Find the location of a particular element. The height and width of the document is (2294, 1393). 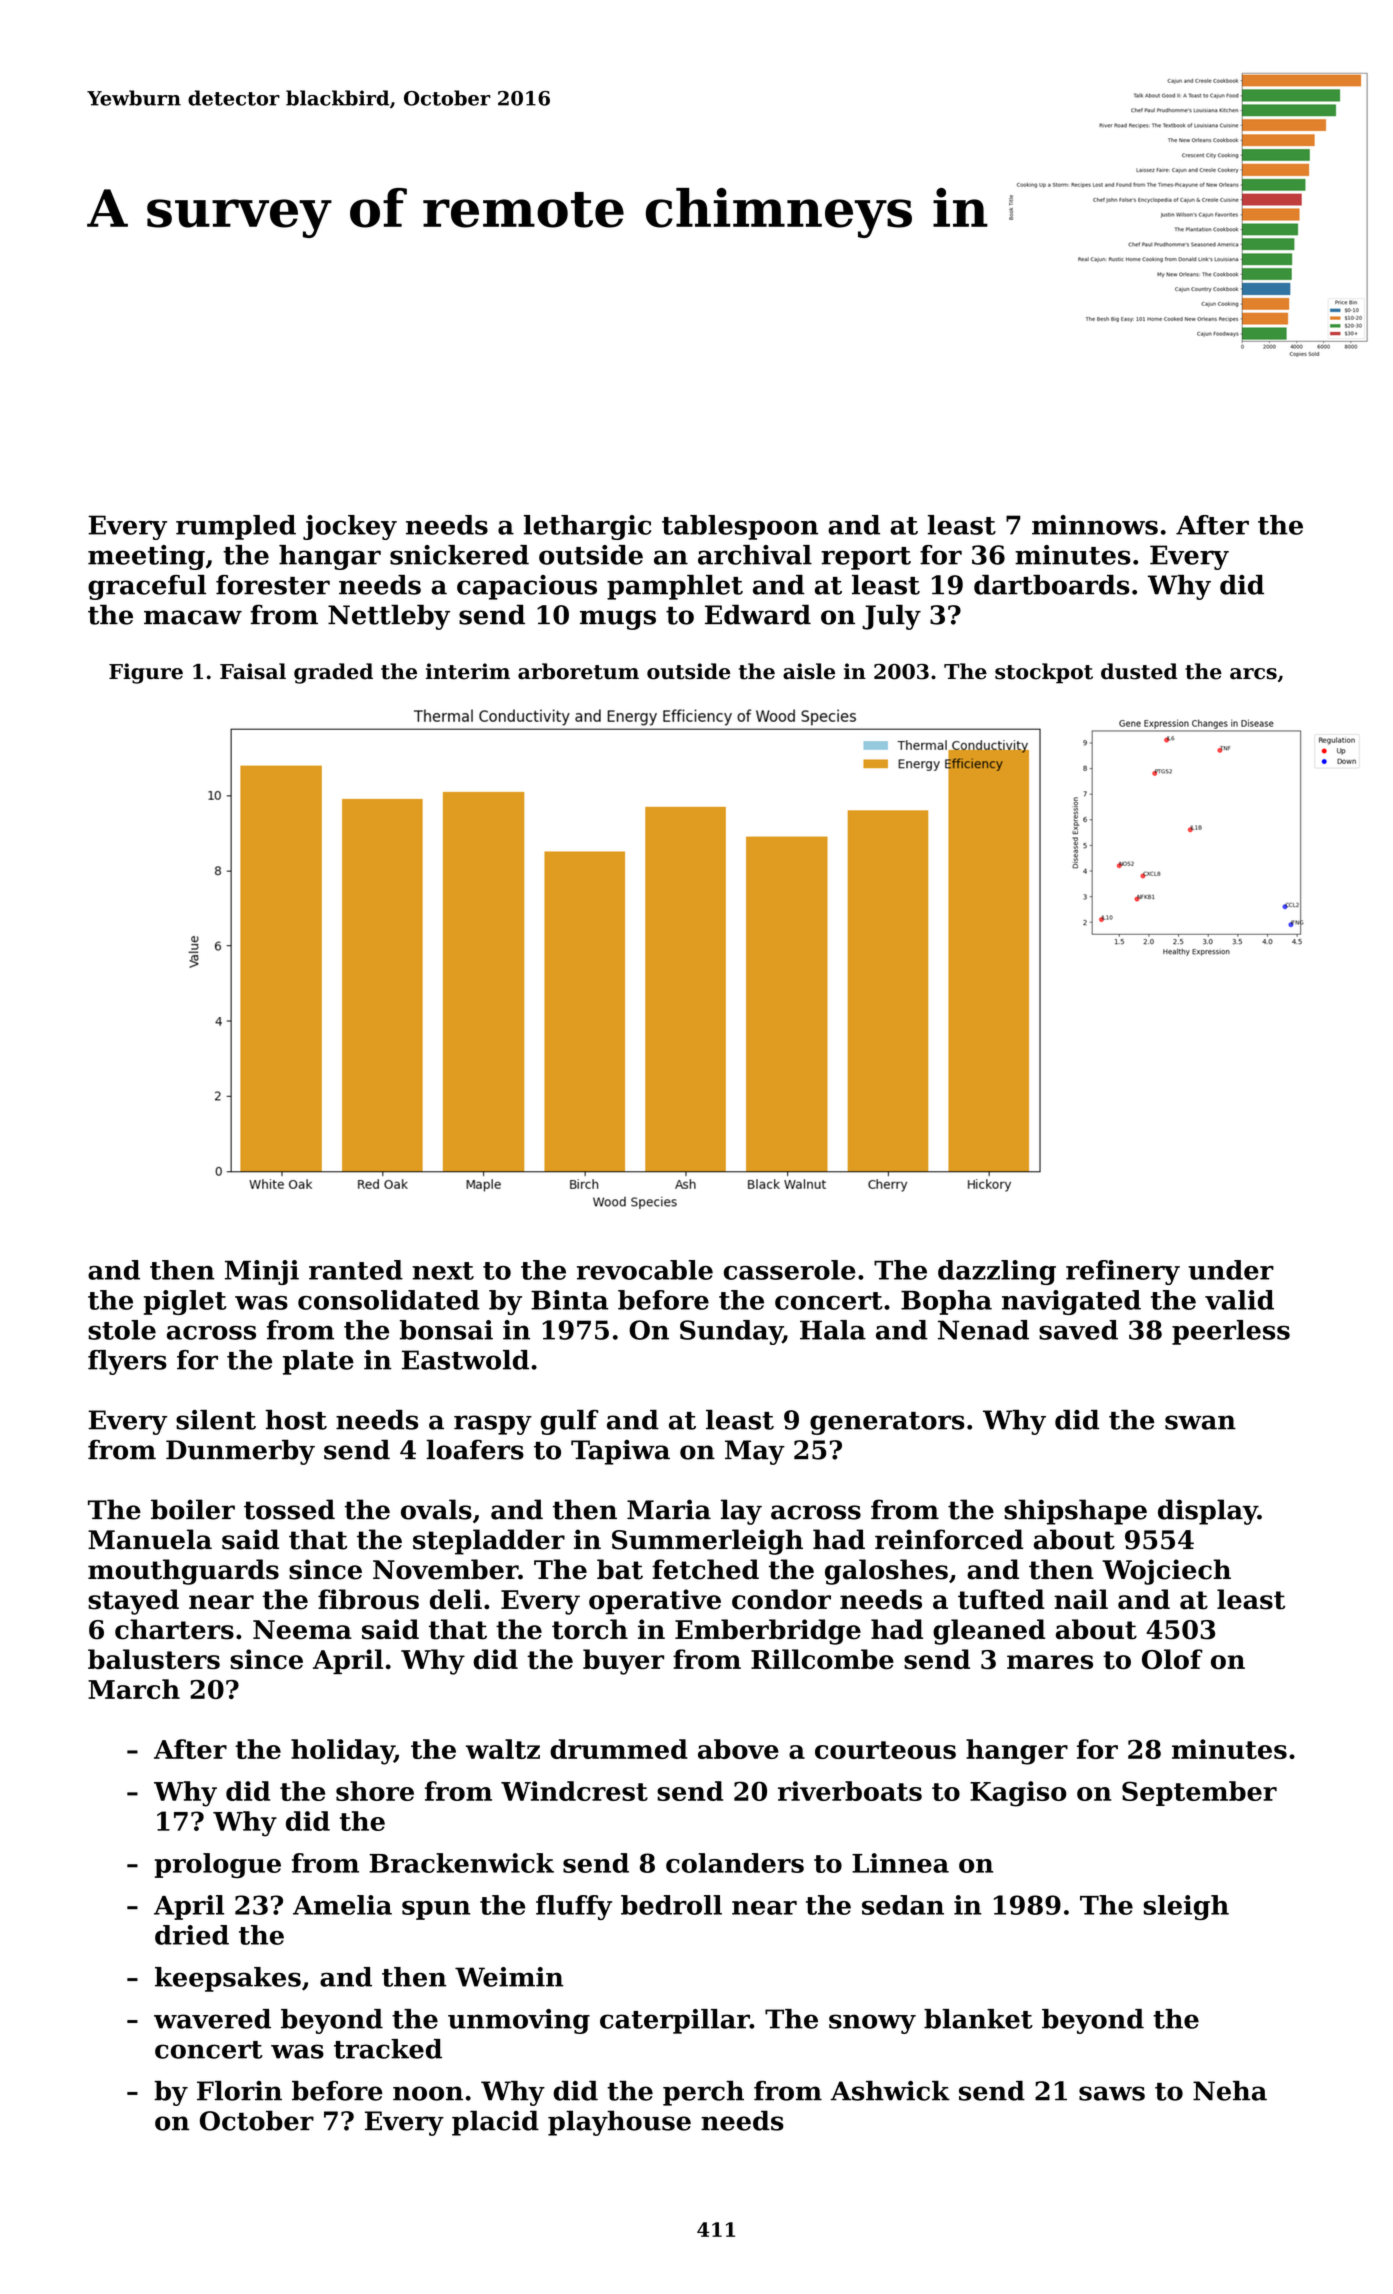

casserole is located at coordinates (790, 1270).
